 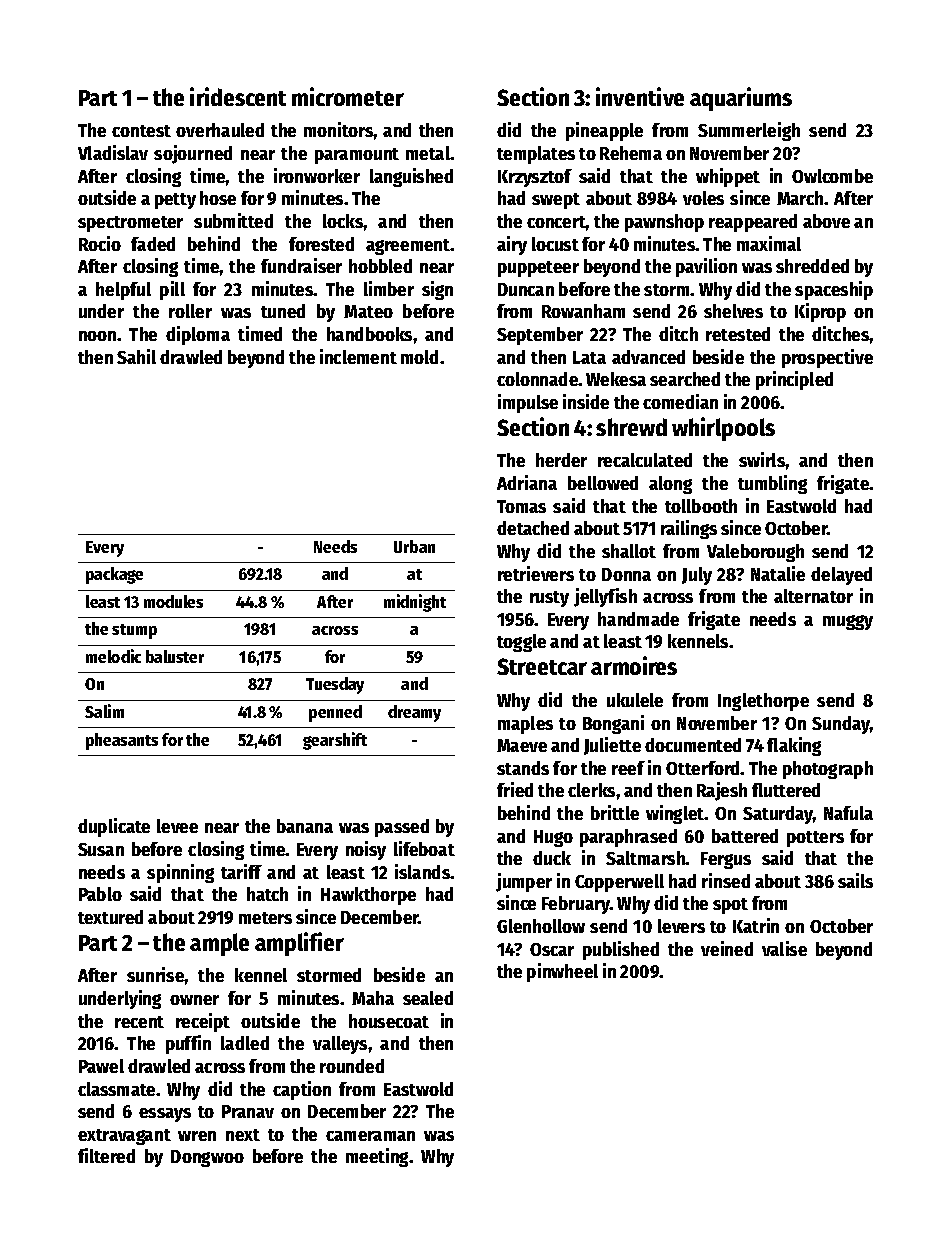 I want to click on maximal, so click(x=769, y=243).
